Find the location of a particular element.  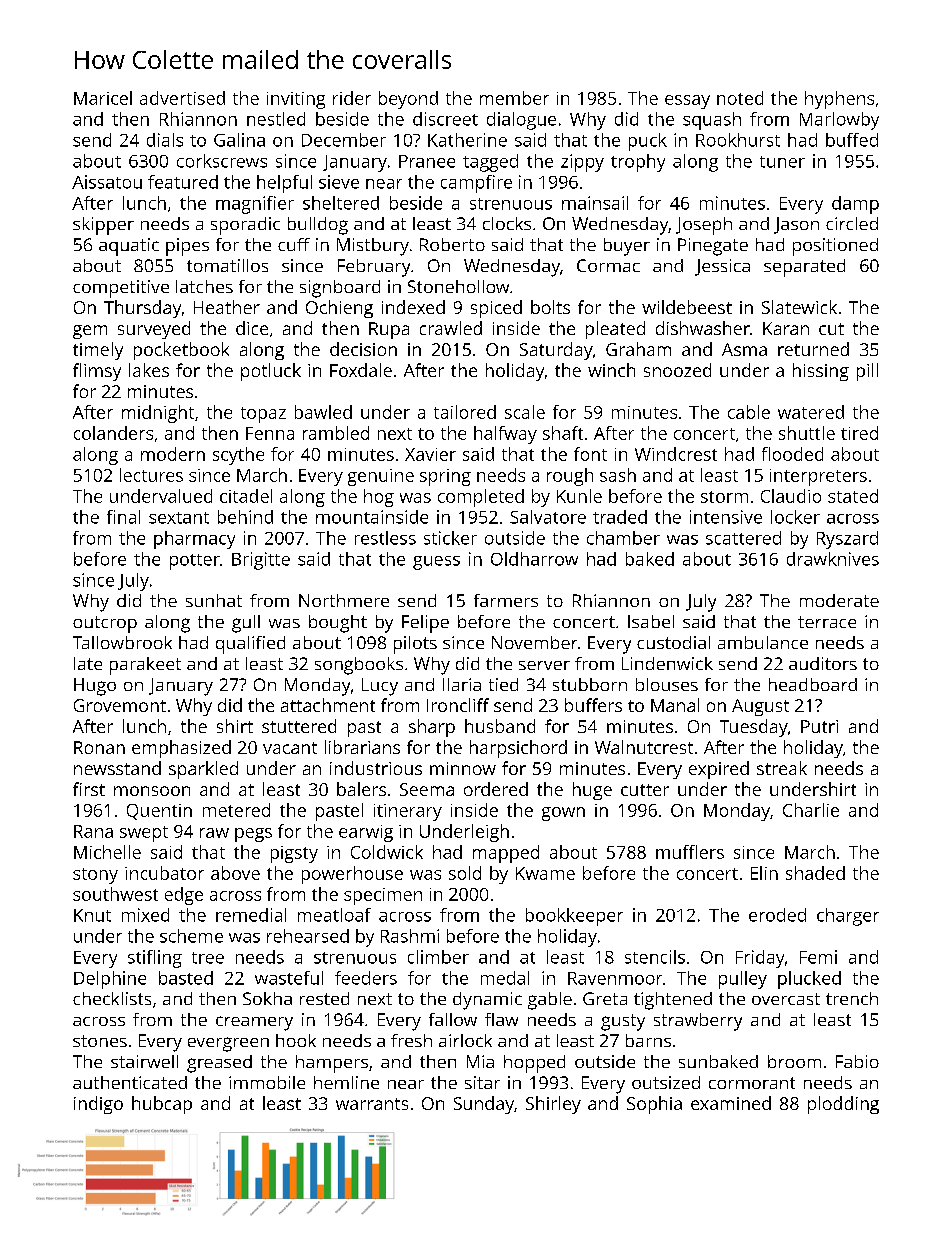

damp is located at coordinates (855, 205).
